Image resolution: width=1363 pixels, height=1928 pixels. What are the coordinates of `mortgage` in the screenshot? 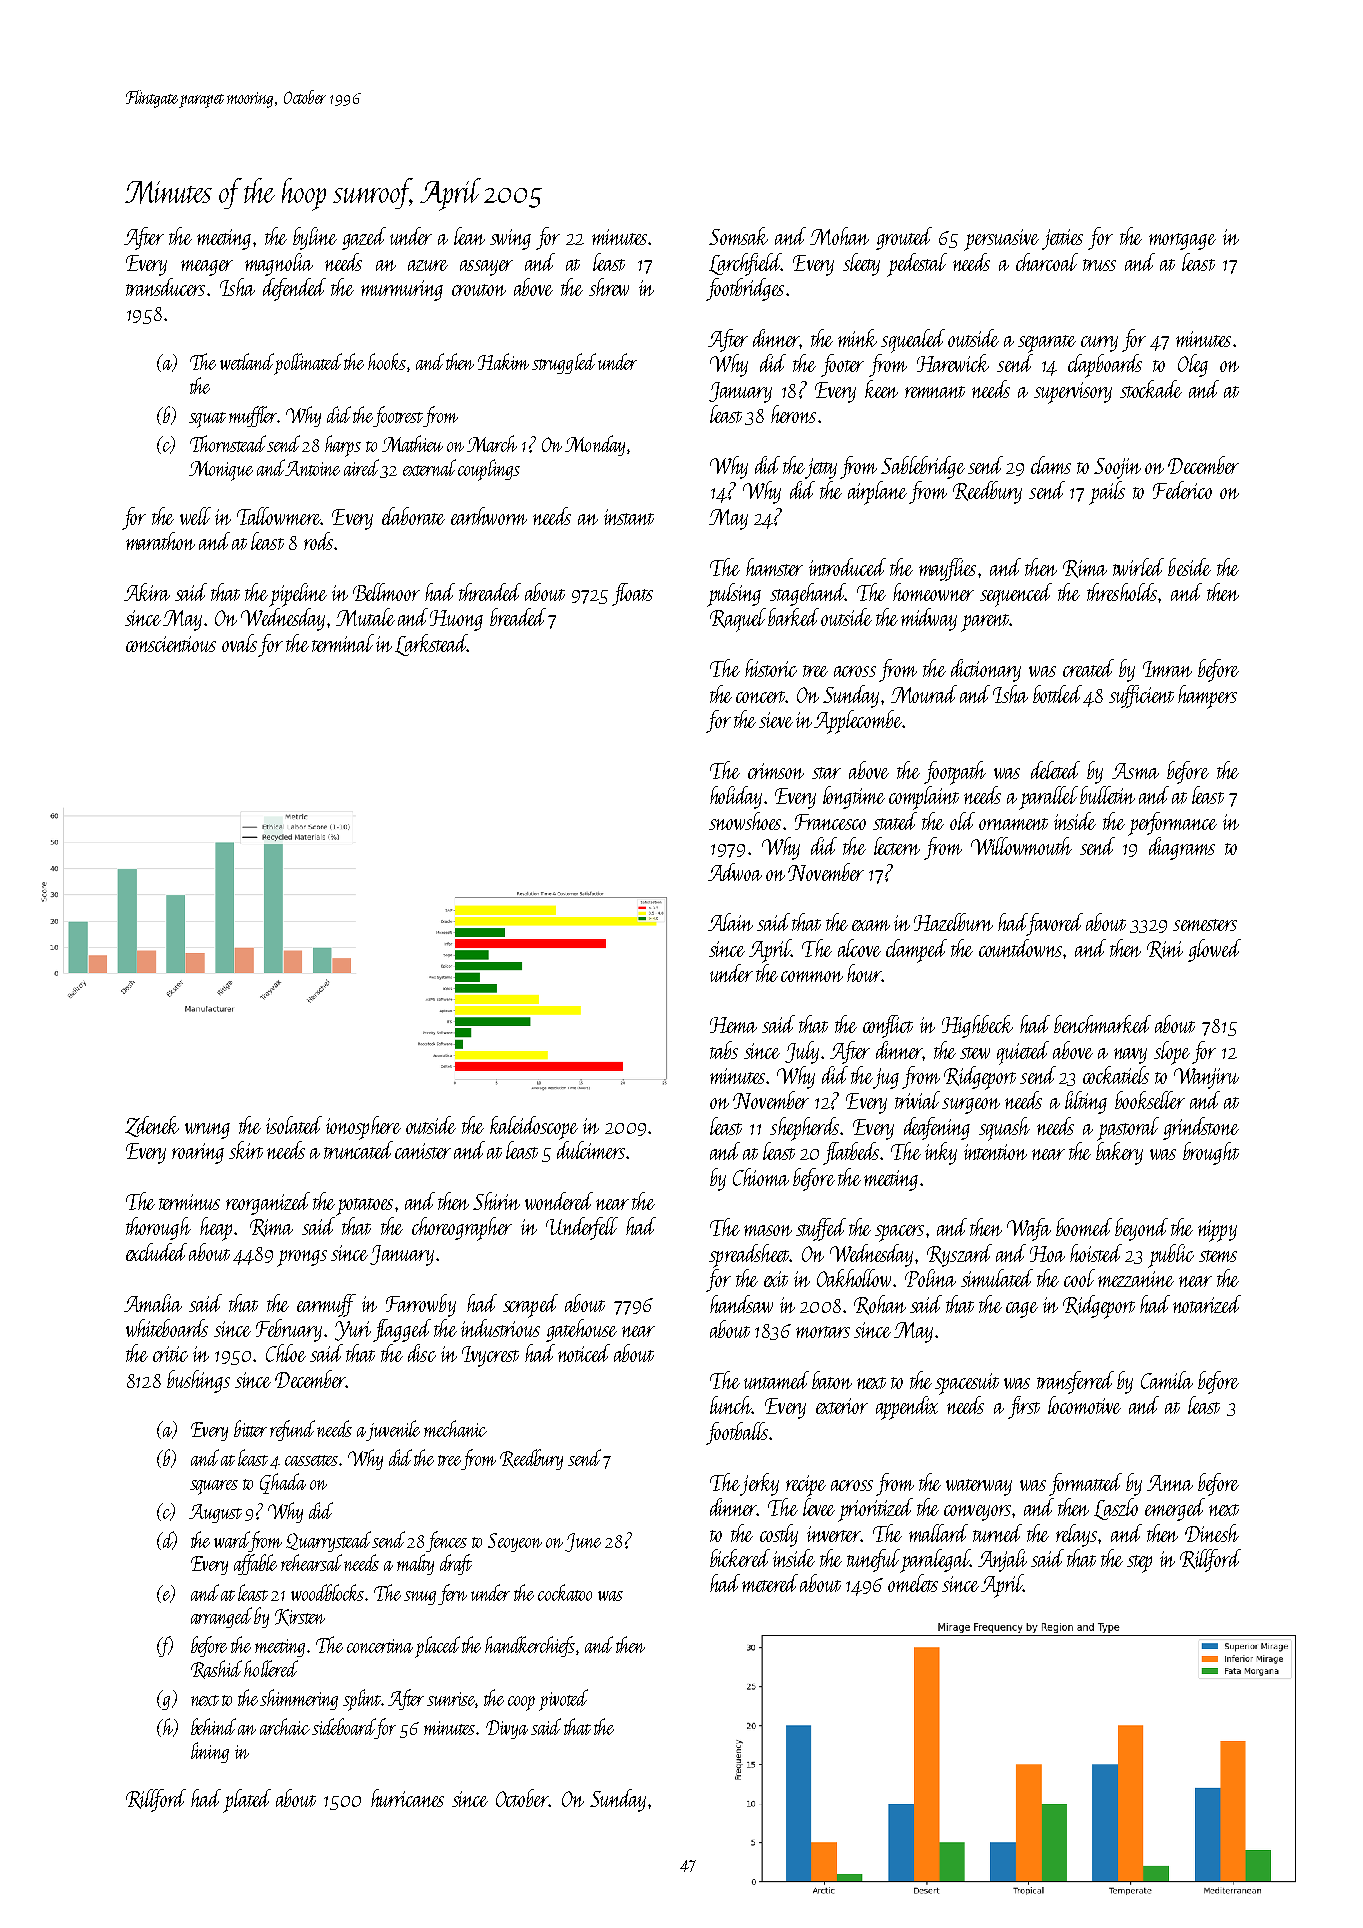 It's located at (1182, 241).
